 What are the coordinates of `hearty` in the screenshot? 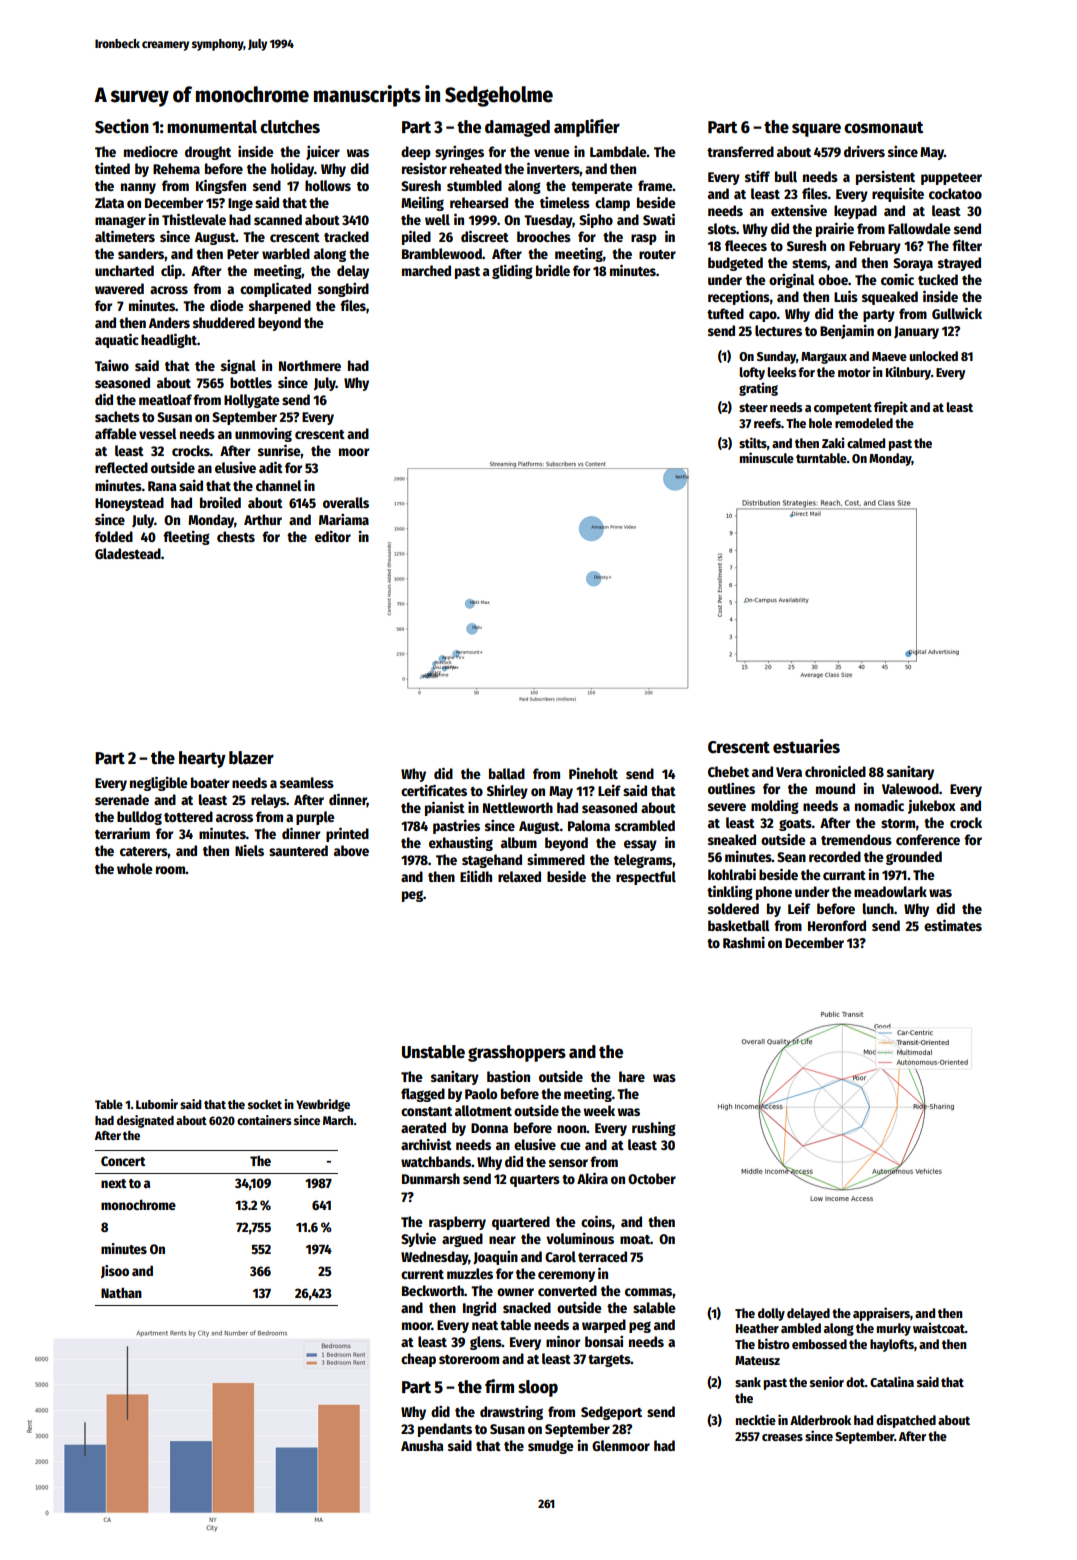 It's located at (202, 759).
